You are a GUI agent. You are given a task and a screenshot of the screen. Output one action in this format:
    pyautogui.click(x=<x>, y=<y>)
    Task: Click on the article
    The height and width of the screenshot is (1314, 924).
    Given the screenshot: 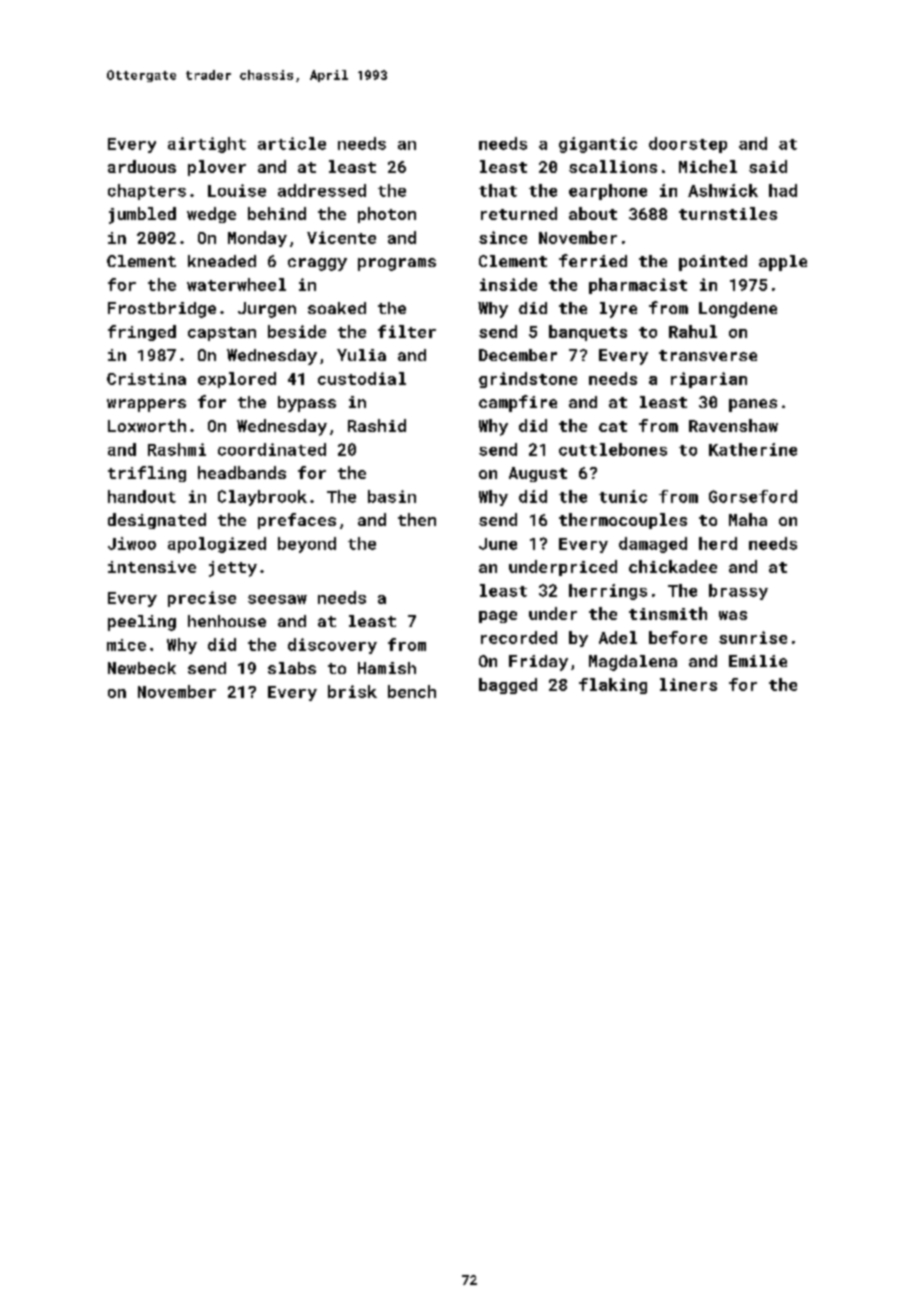 What is the action you would take?
    pyautogui.click(x=292, y=143)
